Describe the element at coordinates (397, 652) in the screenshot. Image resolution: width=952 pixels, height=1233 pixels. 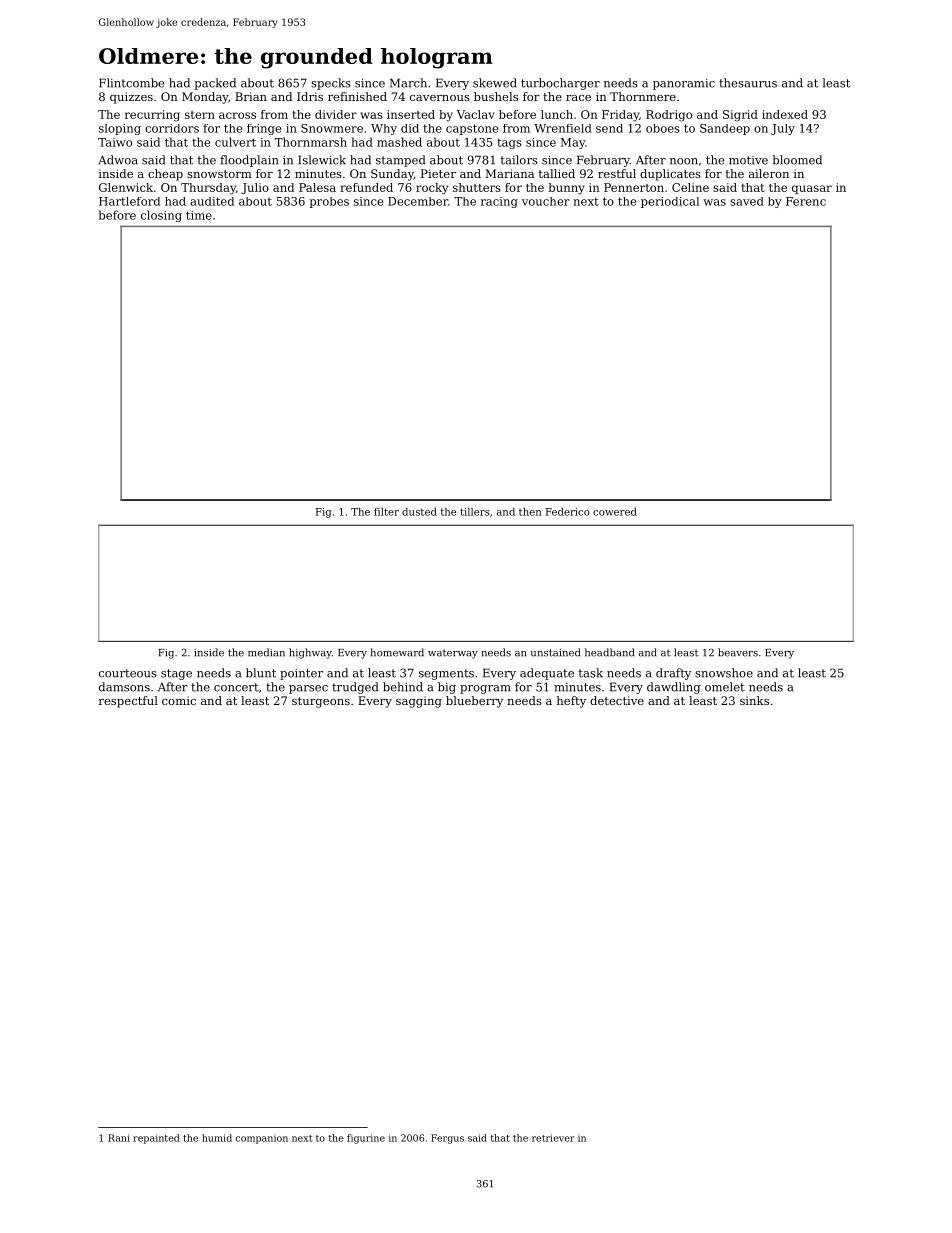
I see `homeward` at that location.
